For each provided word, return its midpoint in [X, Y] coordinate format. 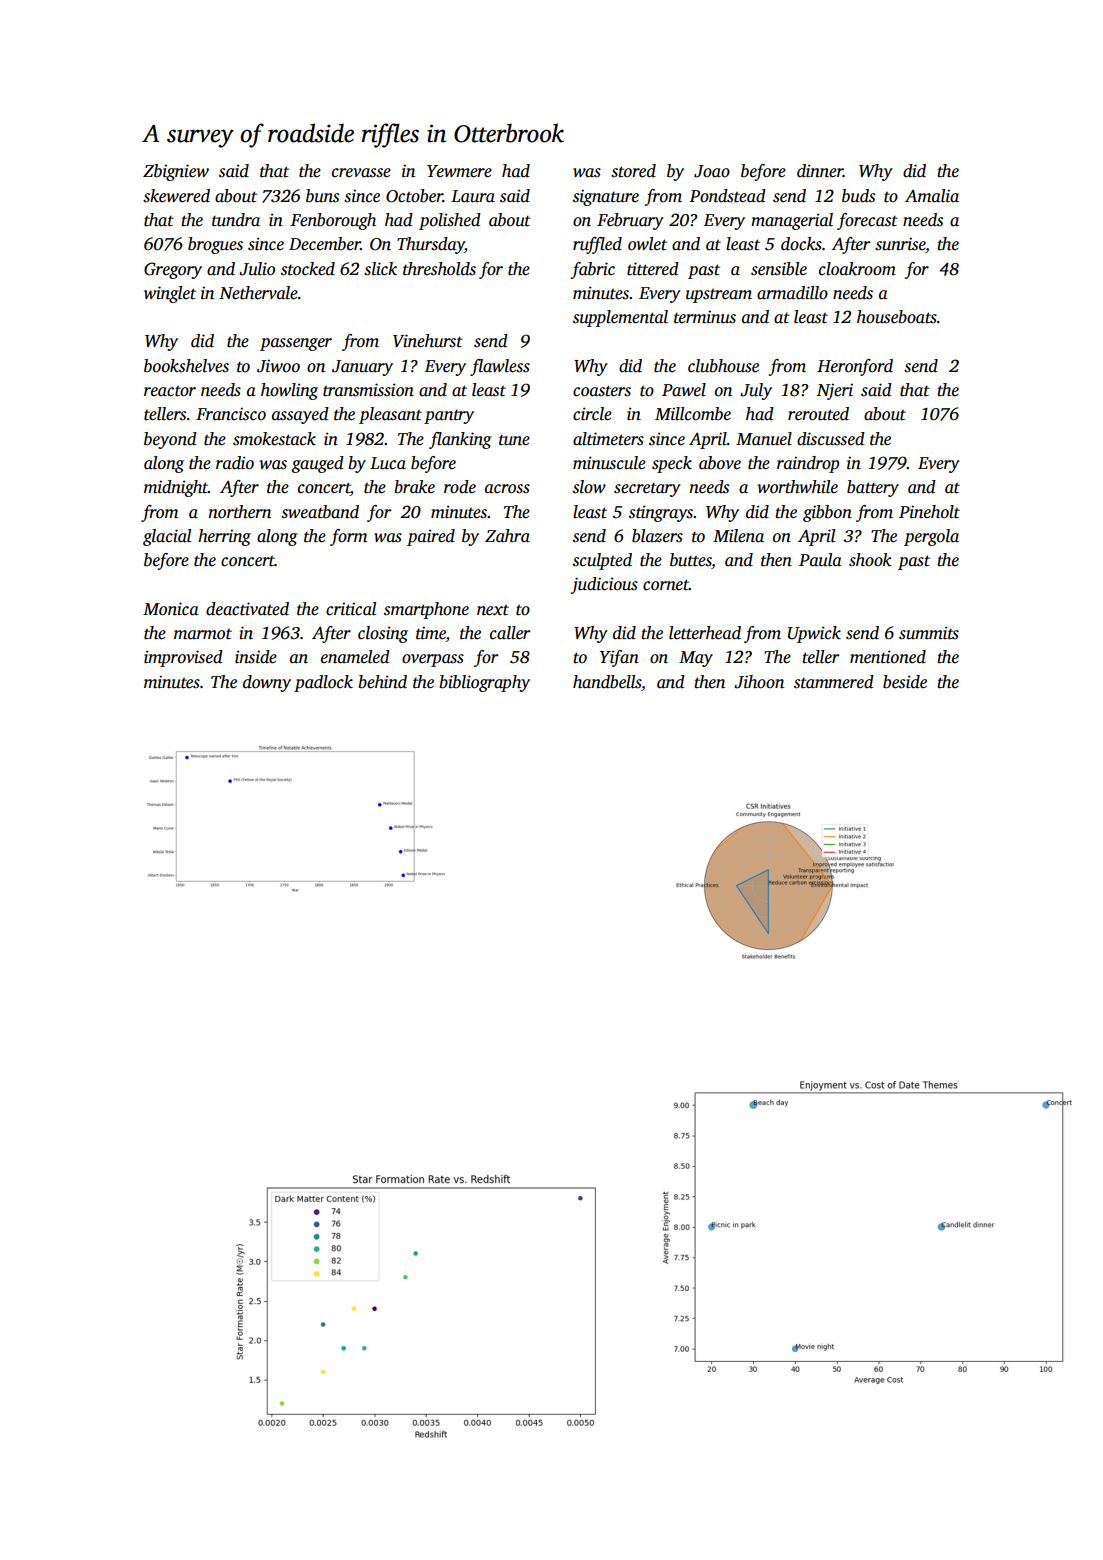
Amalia [932, 196]
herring [224, 537]
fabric [593, 270]
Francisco [231, 414]
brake [414, 487]
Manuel [764, 439]
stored [633, 171]
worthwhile [797, 487]
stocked [308, 269]
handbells [607, 682]
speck [672, 464]
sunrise [900, 245]
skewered [176, 196]
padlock [323, 683]
